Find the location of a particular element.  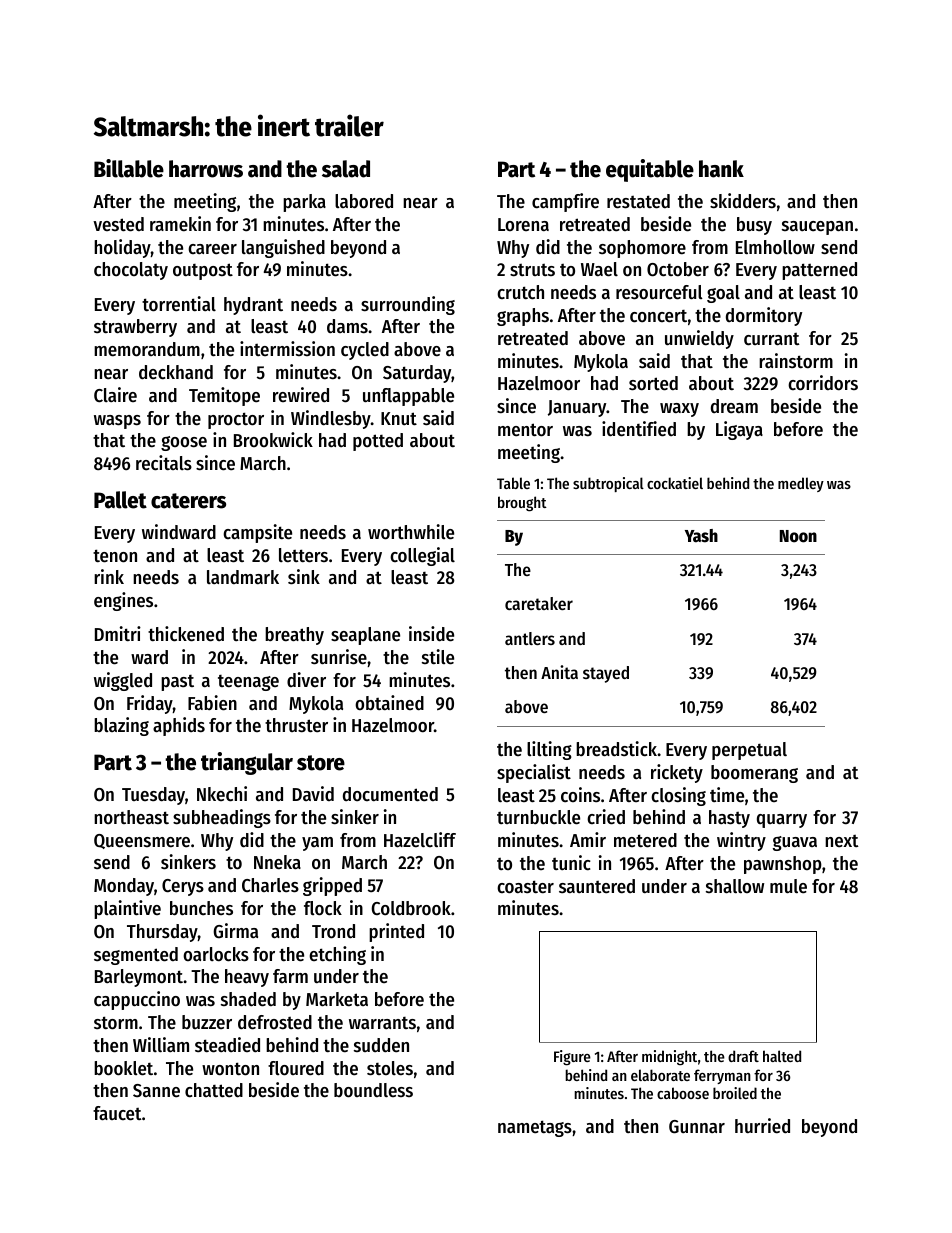

northeast is located at coordinates (131, 817).
